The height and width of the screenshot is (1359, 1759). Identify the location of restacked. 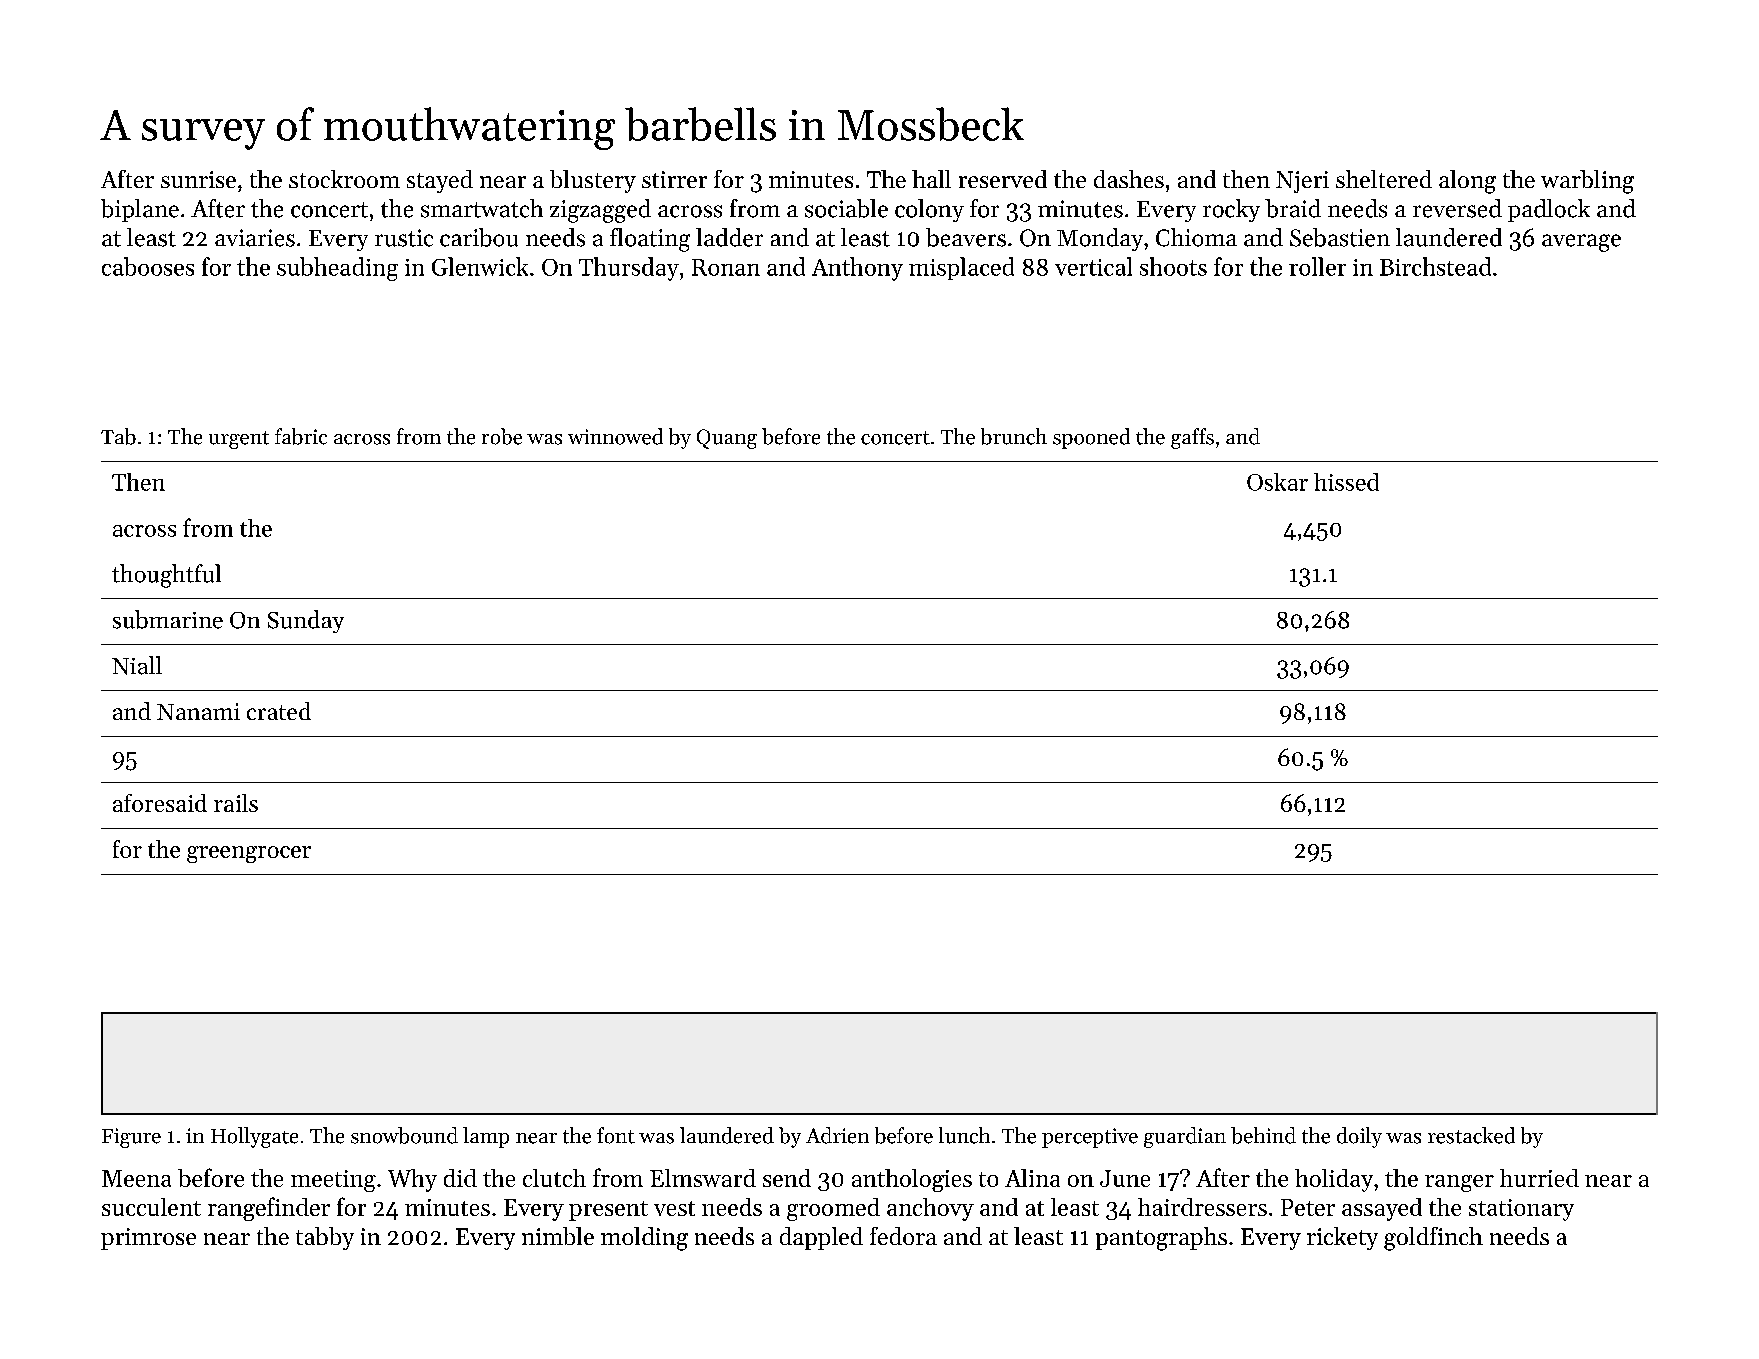
(1471, 1135).
